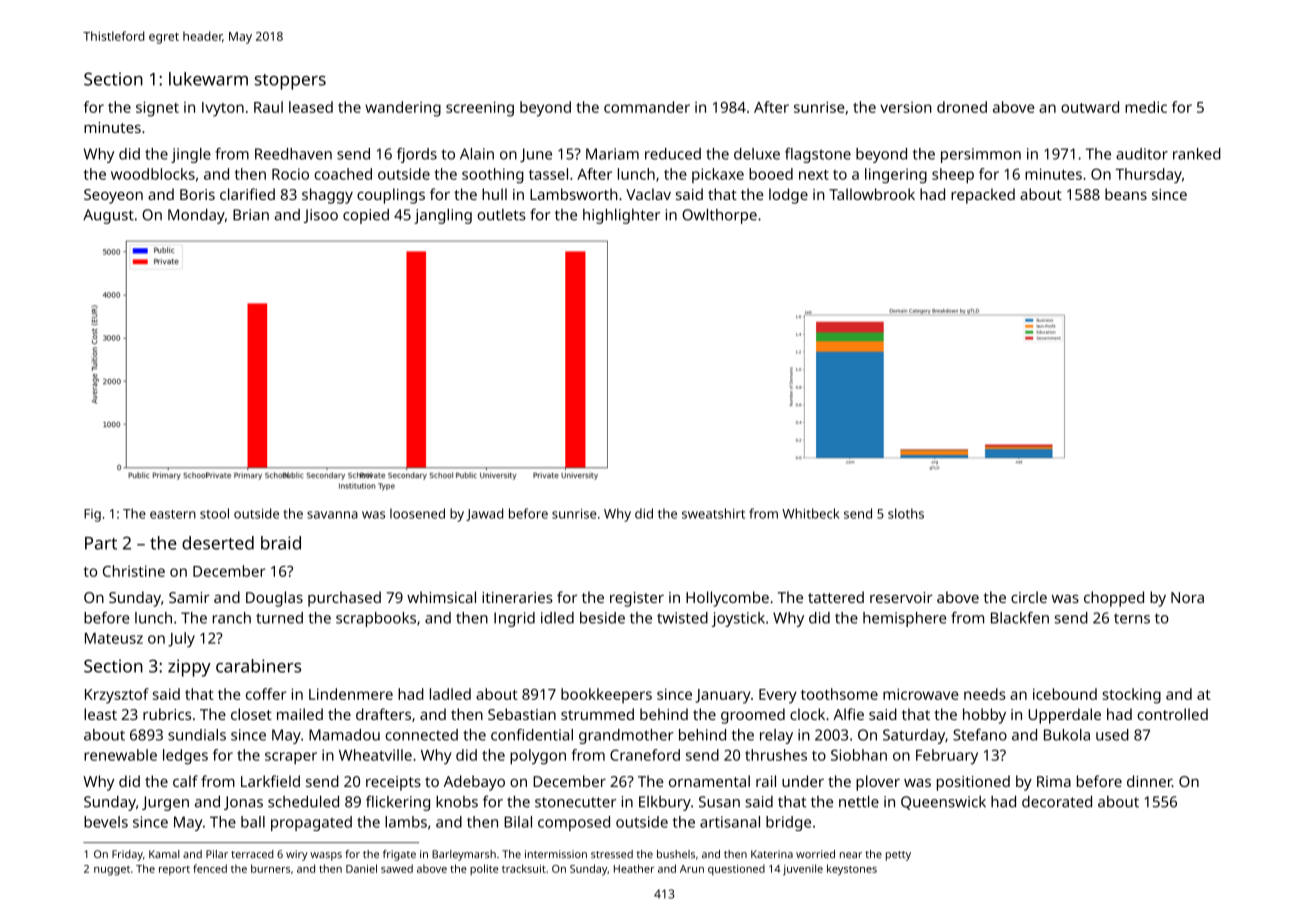 The height and width of the screenshot is (924, 1308). Describe the element at coordinates (1187, 597) in the screenshot. I see `Nora` at that location.
